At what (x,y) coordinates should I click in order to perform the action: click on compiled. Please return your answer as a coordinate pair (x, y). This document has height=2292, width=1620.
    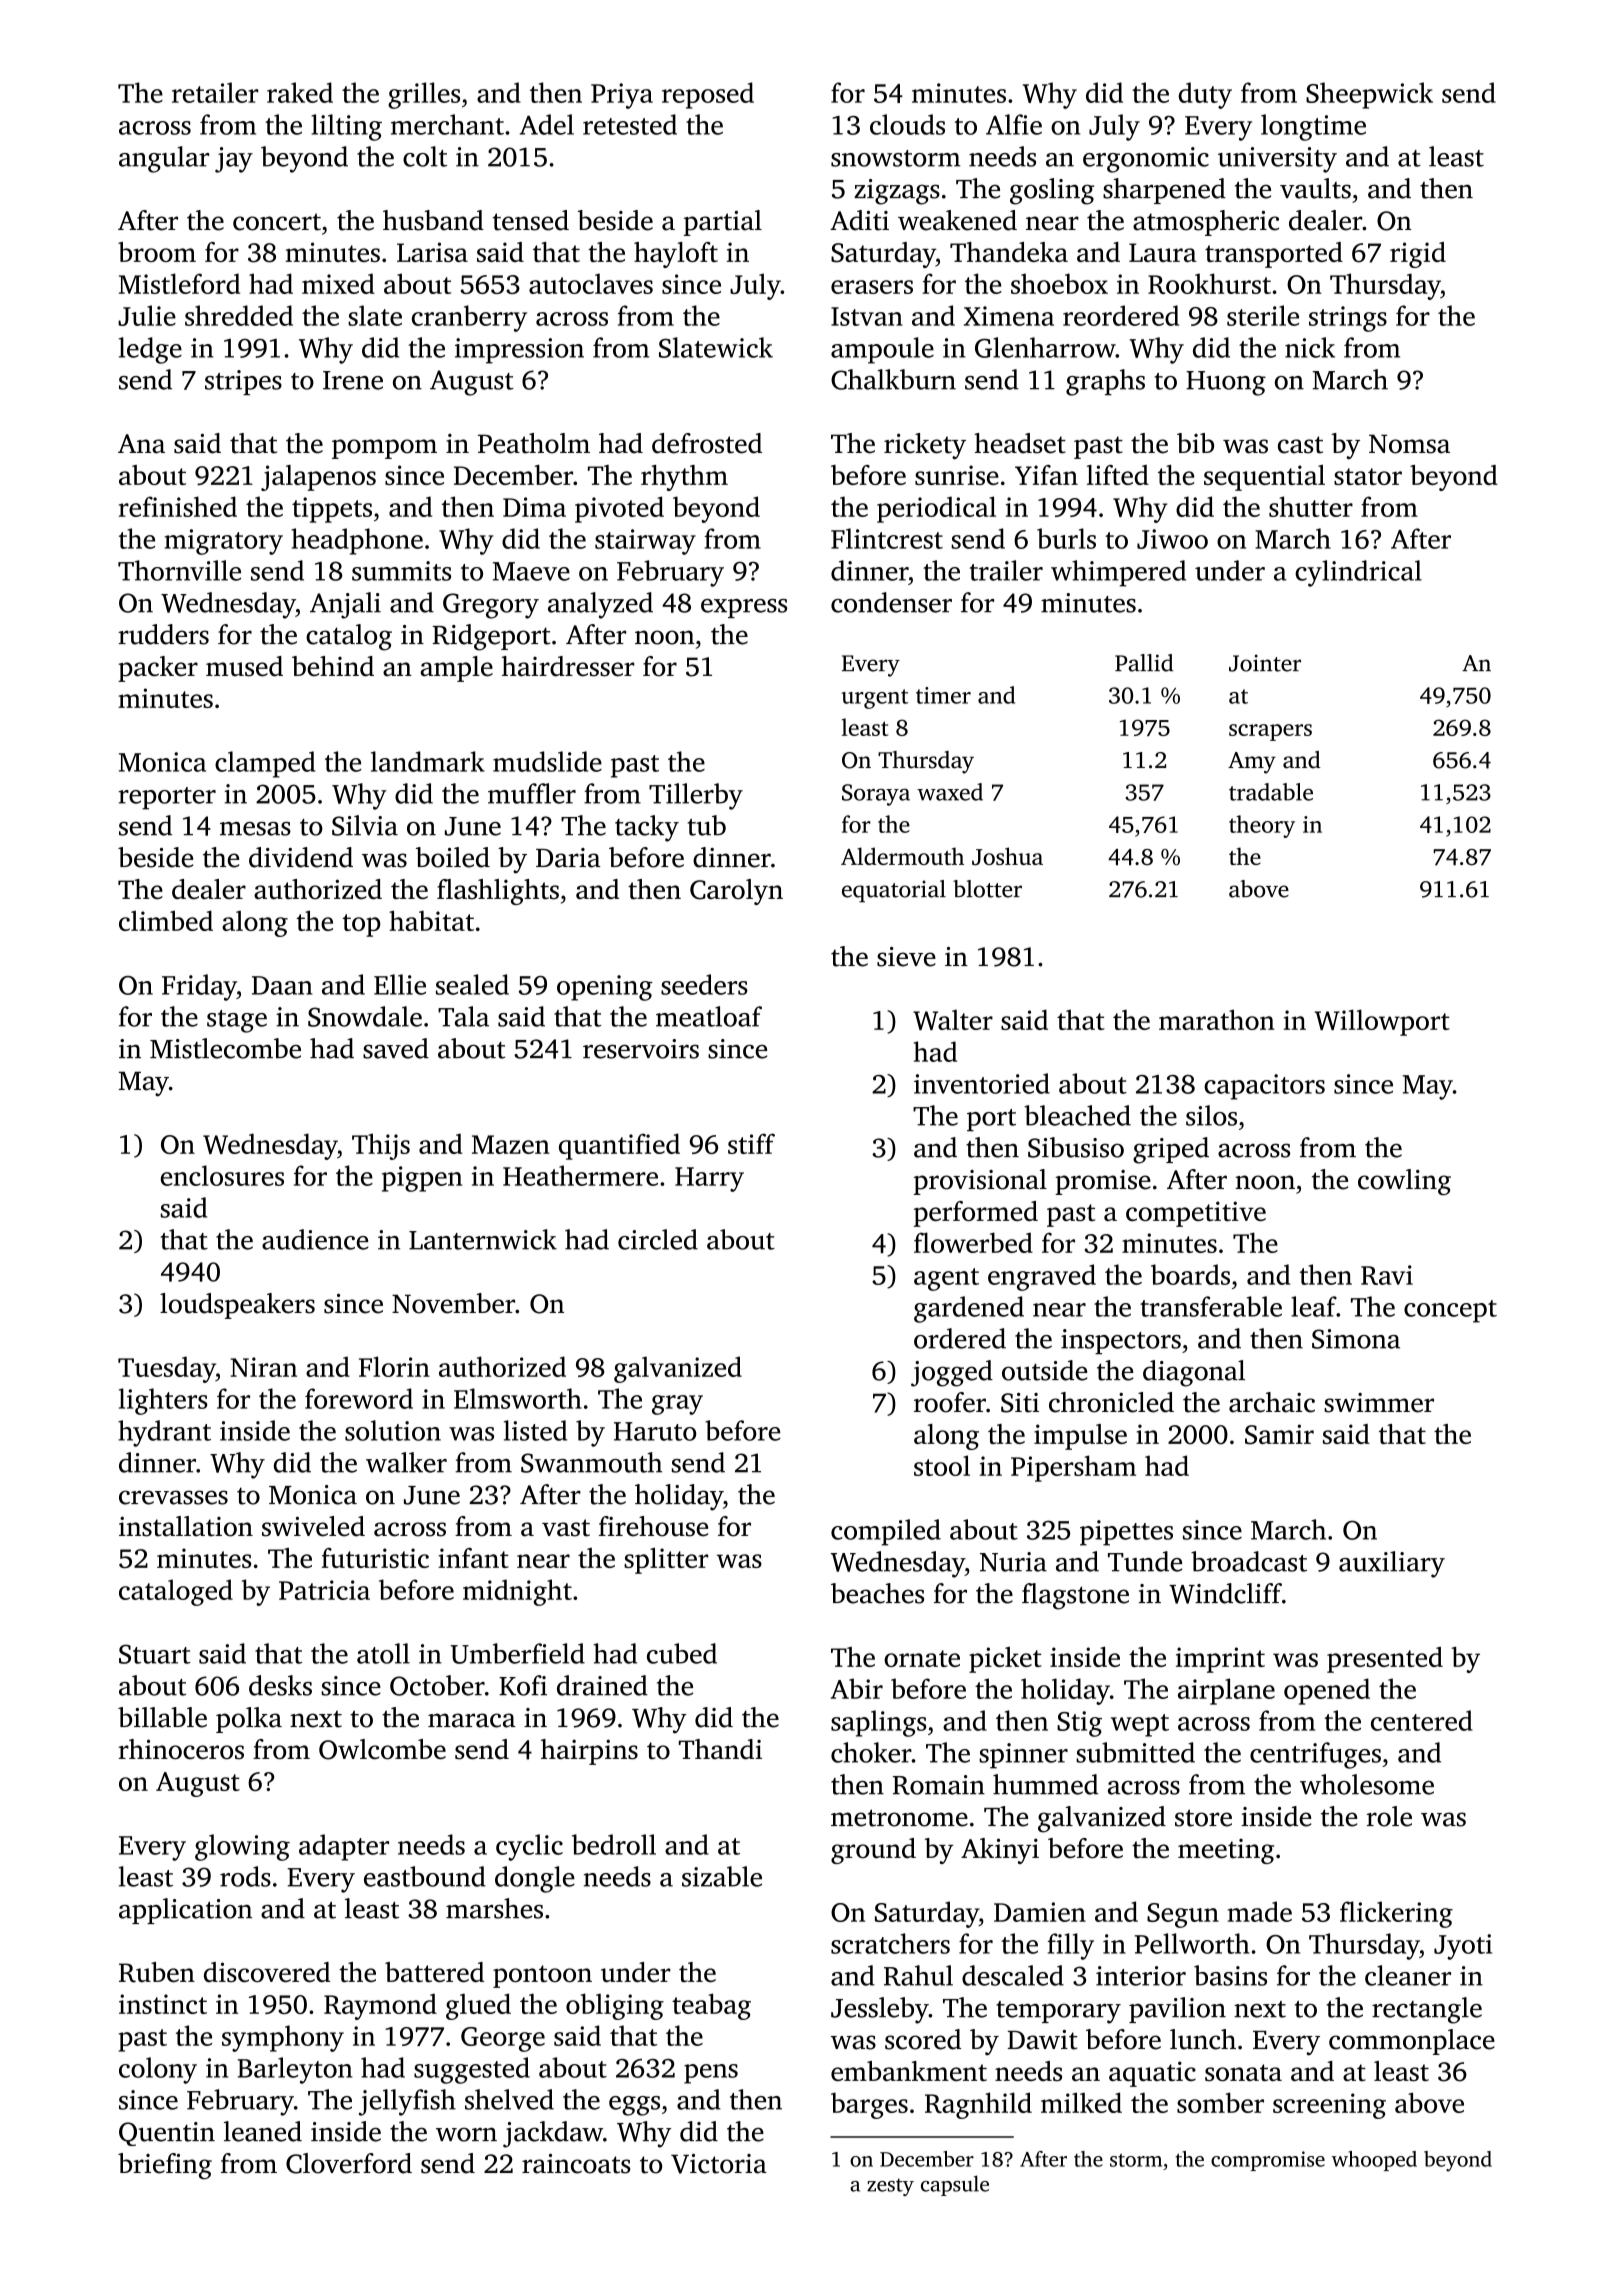
    Looking at the image, I should click on (886, 1532).
